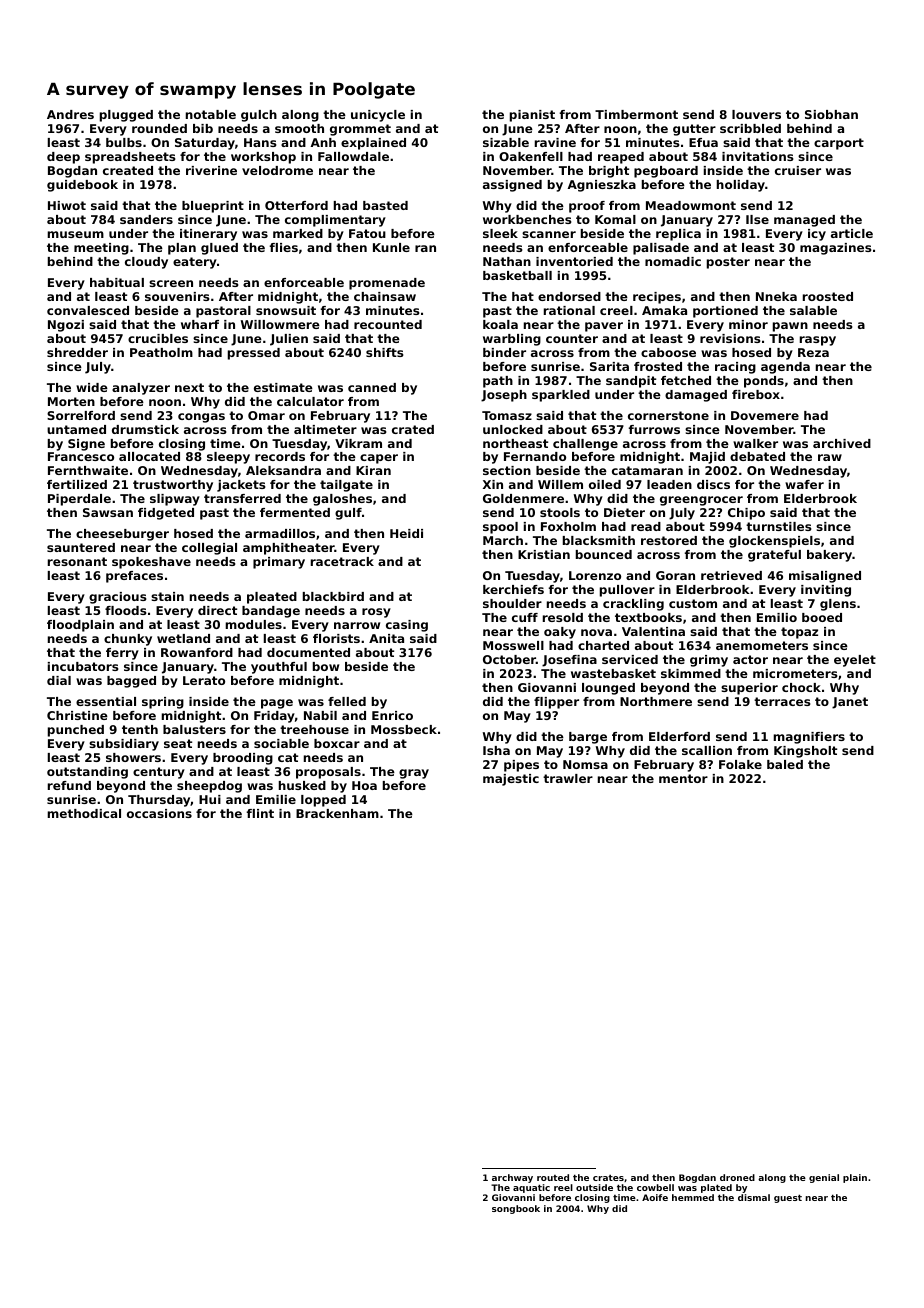 This screenshot has width=924, height=1308. Describe the element at coordinates (756, 114) in the screenshot. I see `louvers` at that location.
